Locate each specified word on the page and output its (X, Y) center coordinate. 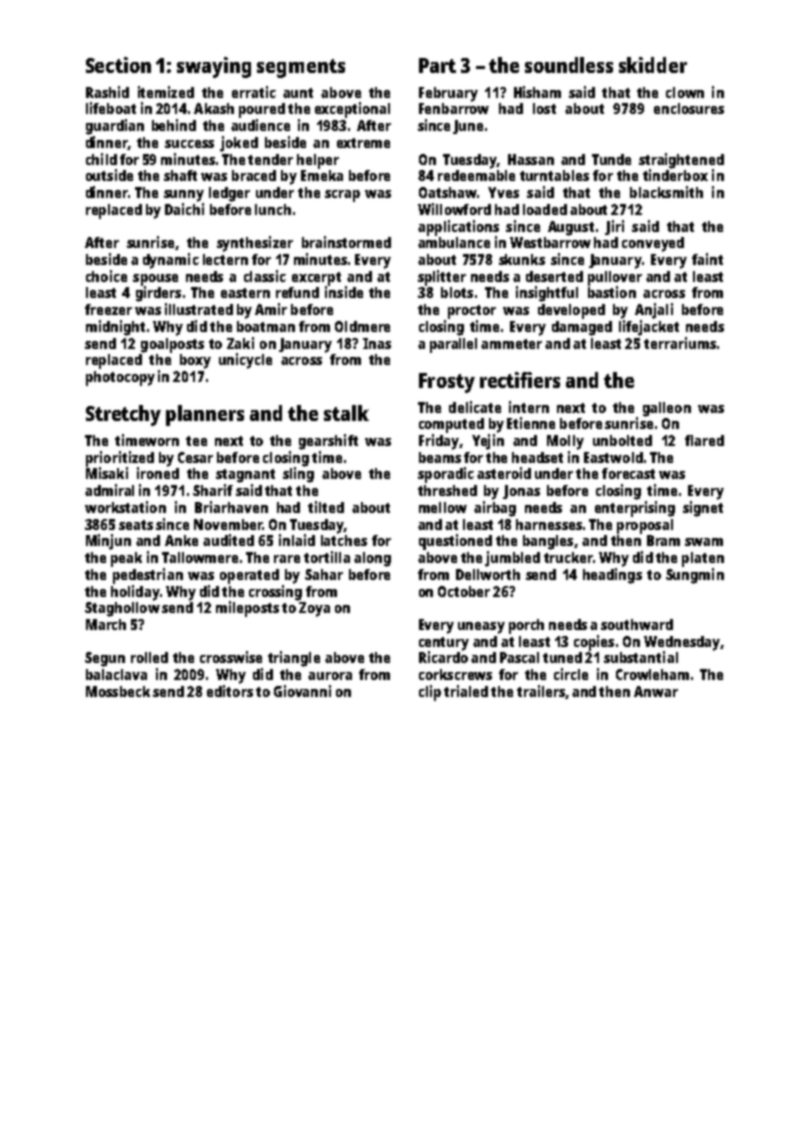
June (468, 127)
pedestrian (148, 576)
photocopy (120, 378)
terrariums (680, 343)
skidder (653, 65)
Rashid (107, 92)
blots (457, 292)
